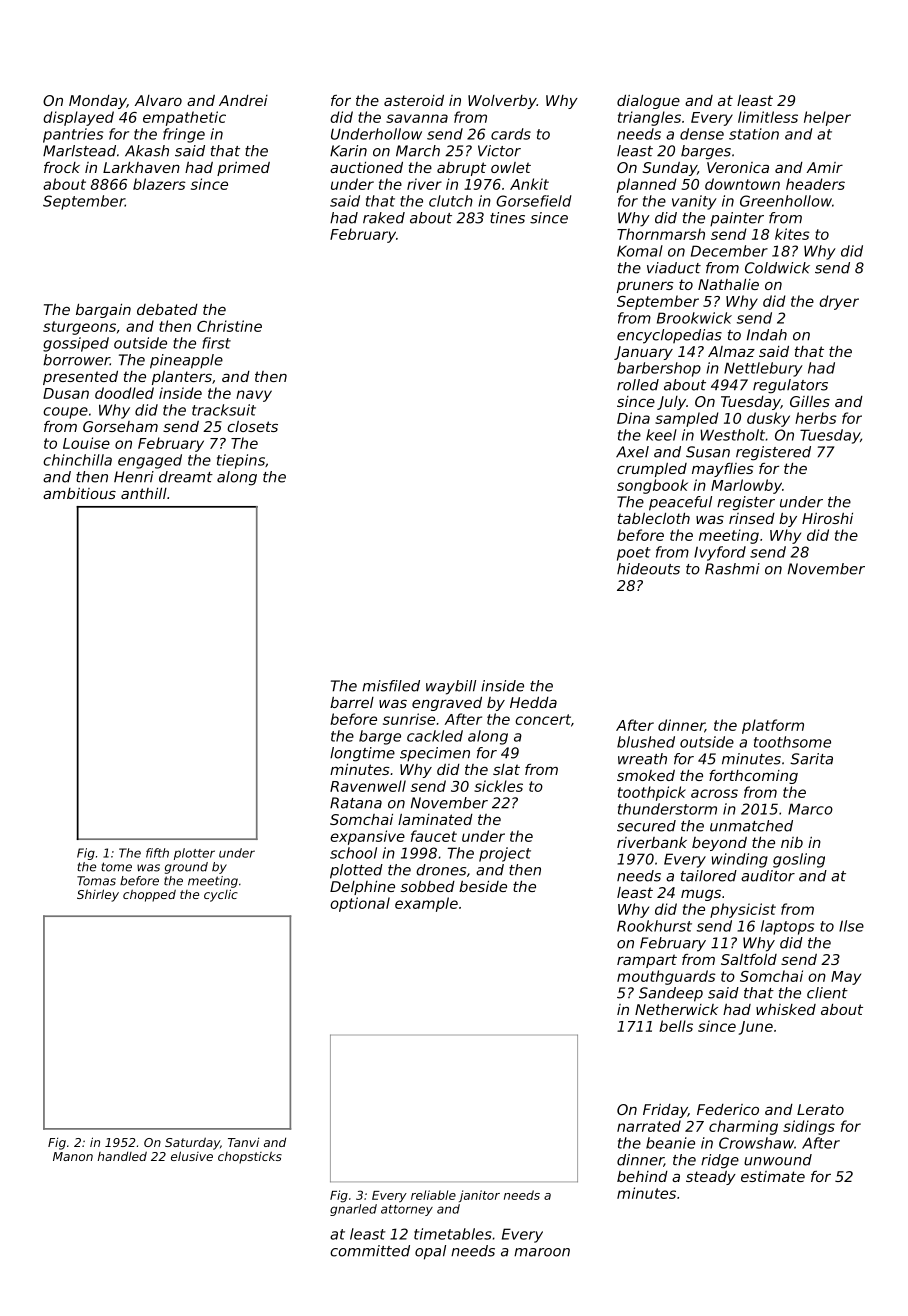 This page has width=908, height=1316. I want to click on reliable, so click(433, 1195).
